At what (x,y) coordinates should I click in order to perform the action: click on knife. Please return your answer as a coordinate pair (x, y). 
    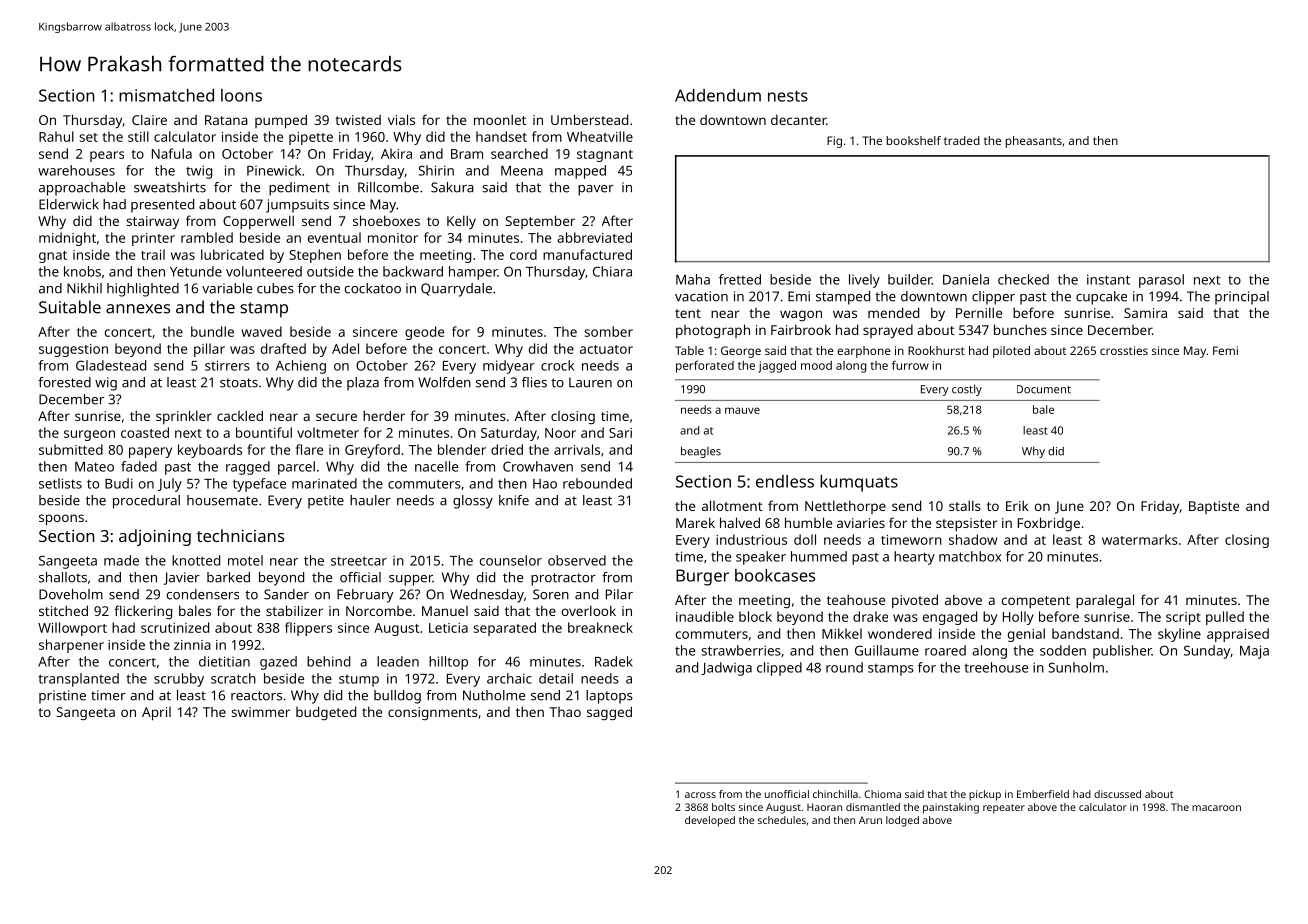
    Looking at the image, I should click on (514, 500).
